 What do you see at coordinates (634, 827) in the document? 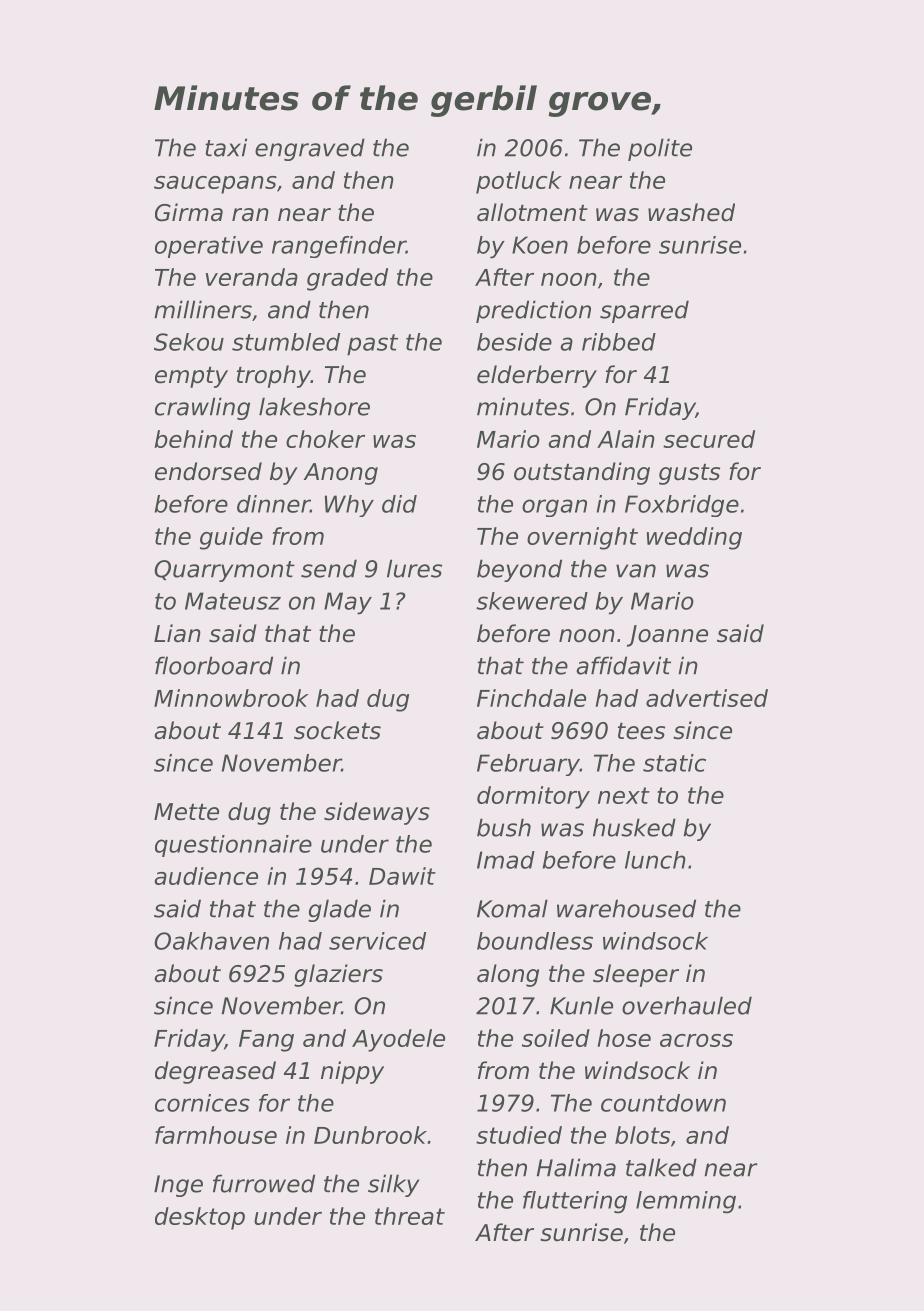
I see `husked` at bounding box center [634, 827].
